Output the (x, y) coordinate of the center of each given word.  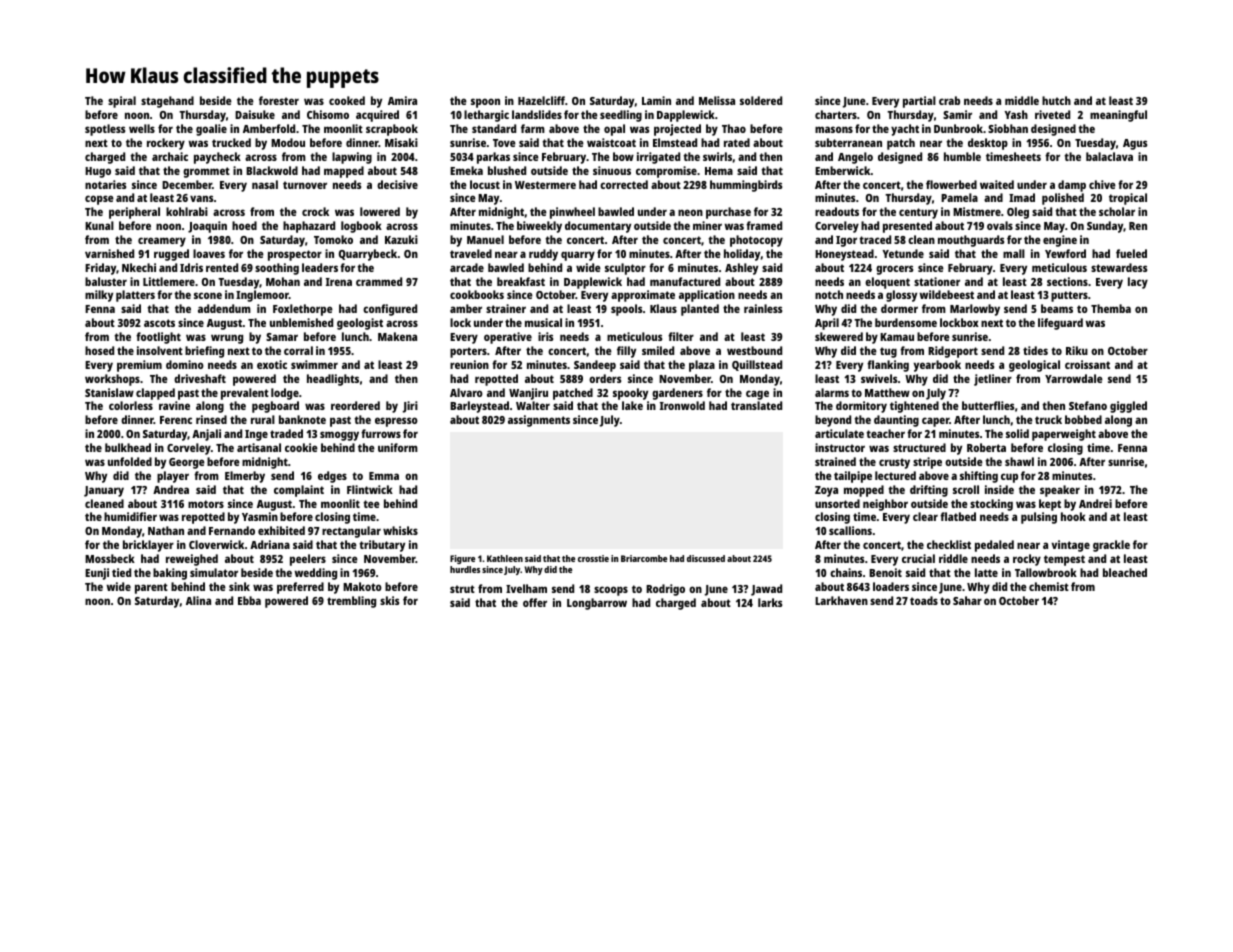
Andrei (1095, 503)
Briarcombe (644, 558)
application (707, 296)
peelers (308, 560)
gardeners (677, 394)
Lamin (656, 100)
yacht (905, 130)
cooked (347, 100)
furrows (381, 433)
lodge (285, 394)
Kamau (897, 337)
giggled (1128, 407)
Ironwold (682, 405)
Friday (101, 269)
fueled (1131, 253)
